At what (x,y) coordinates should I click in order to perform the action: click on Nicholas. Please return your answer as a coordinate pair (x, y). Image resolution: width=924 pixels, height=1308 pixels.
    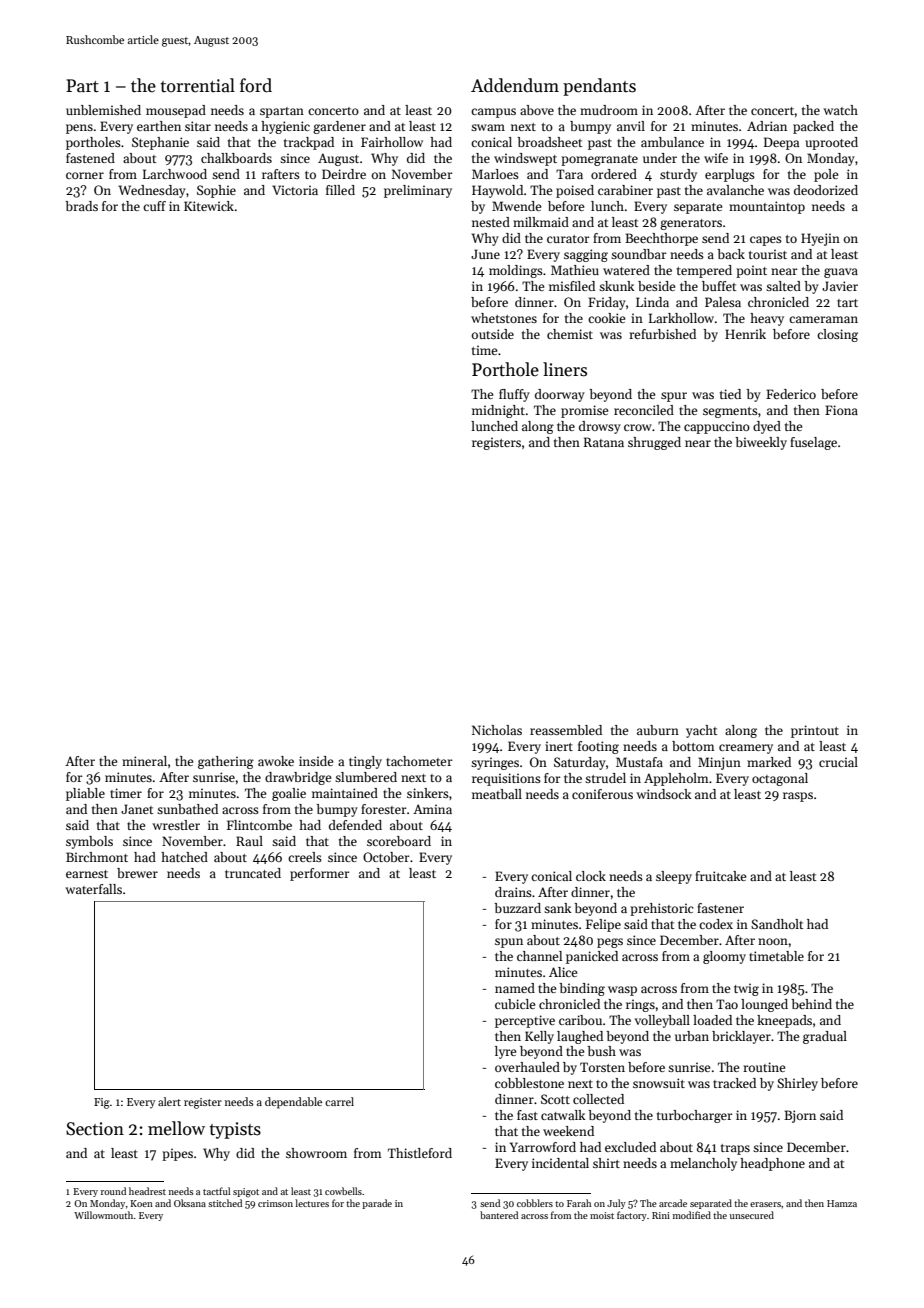
    Looking at the image, I should click on (497, 730).
